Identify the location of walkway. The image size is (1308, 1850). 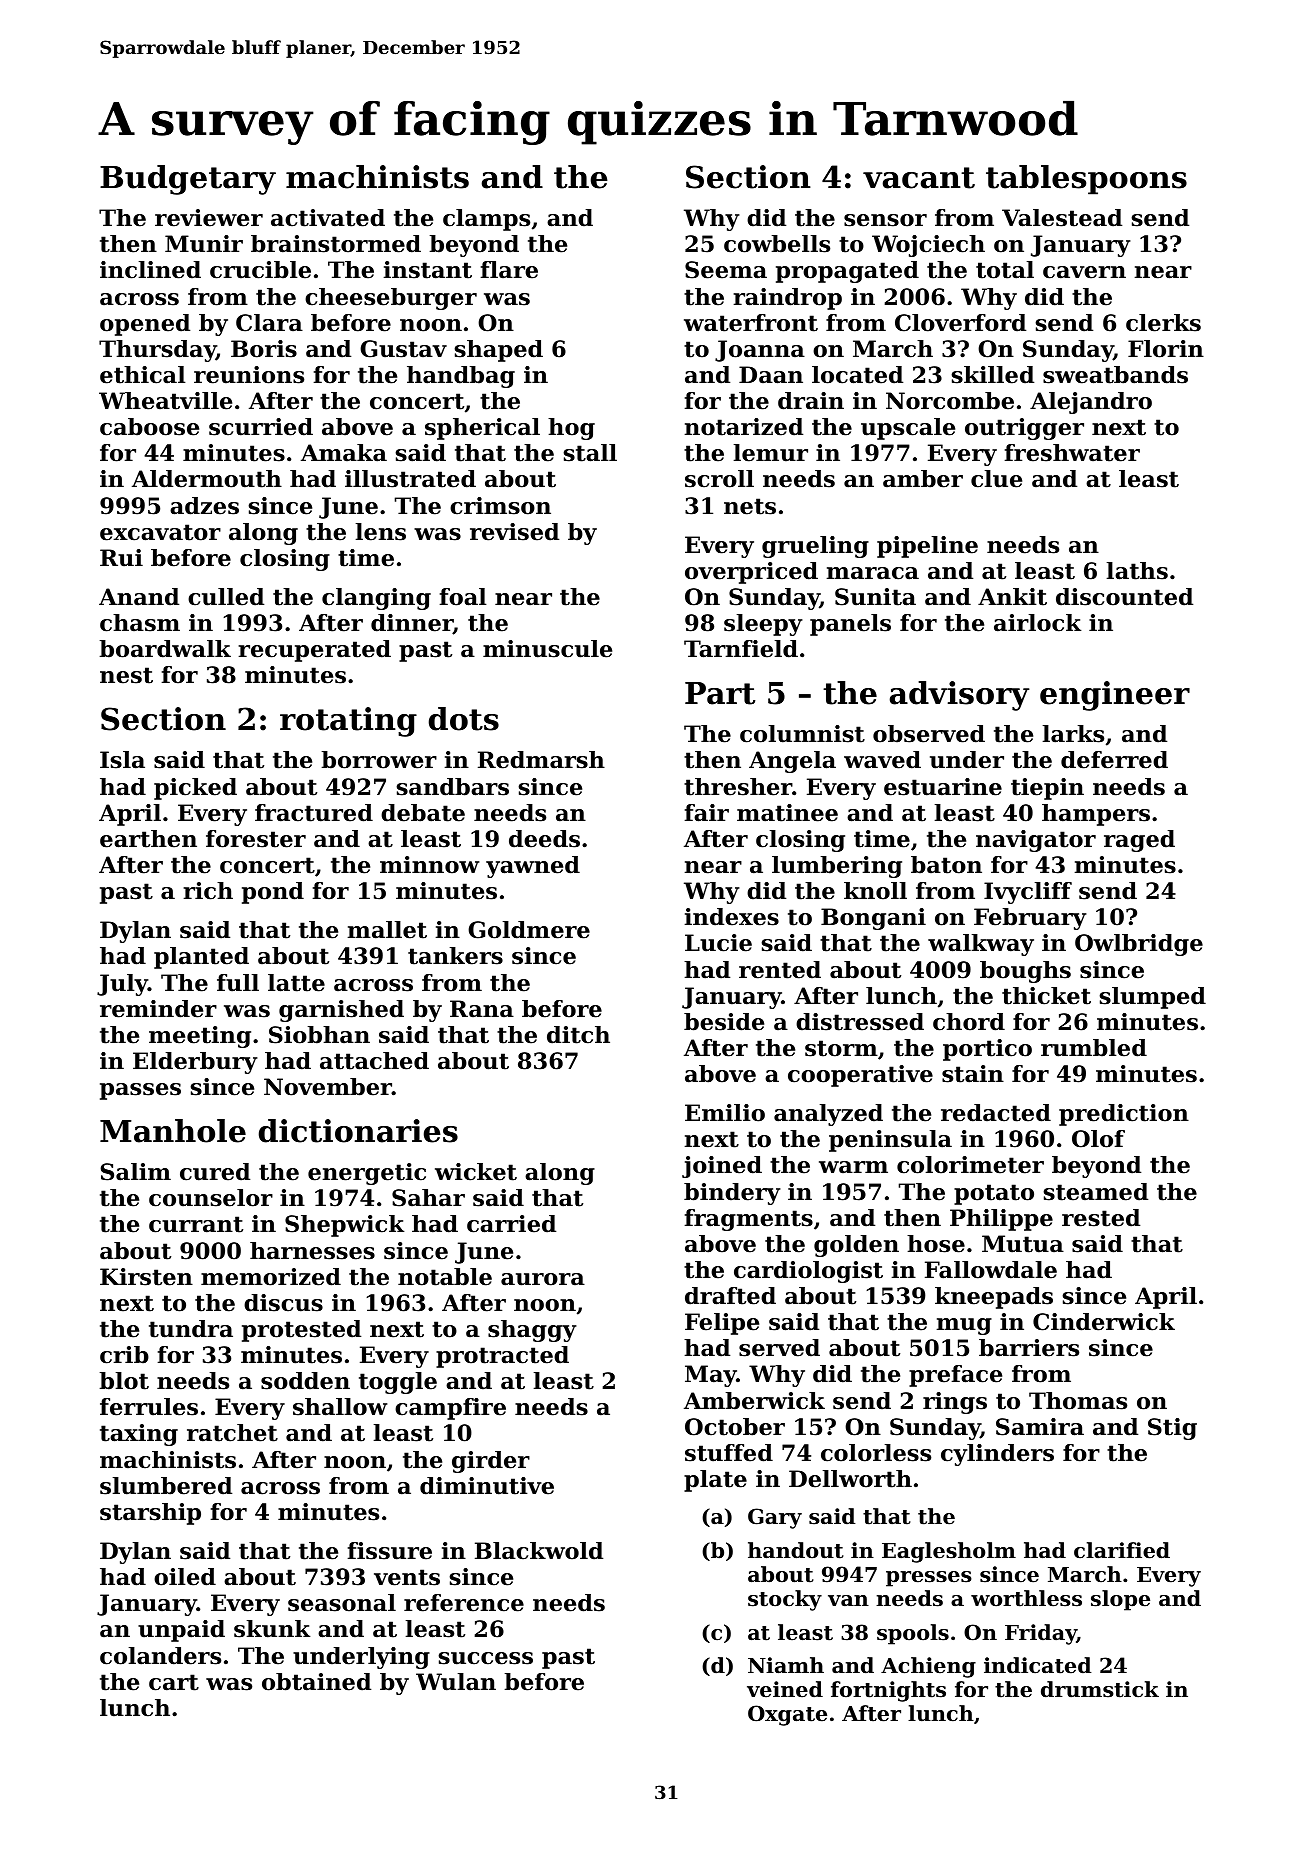
(981, 945).
